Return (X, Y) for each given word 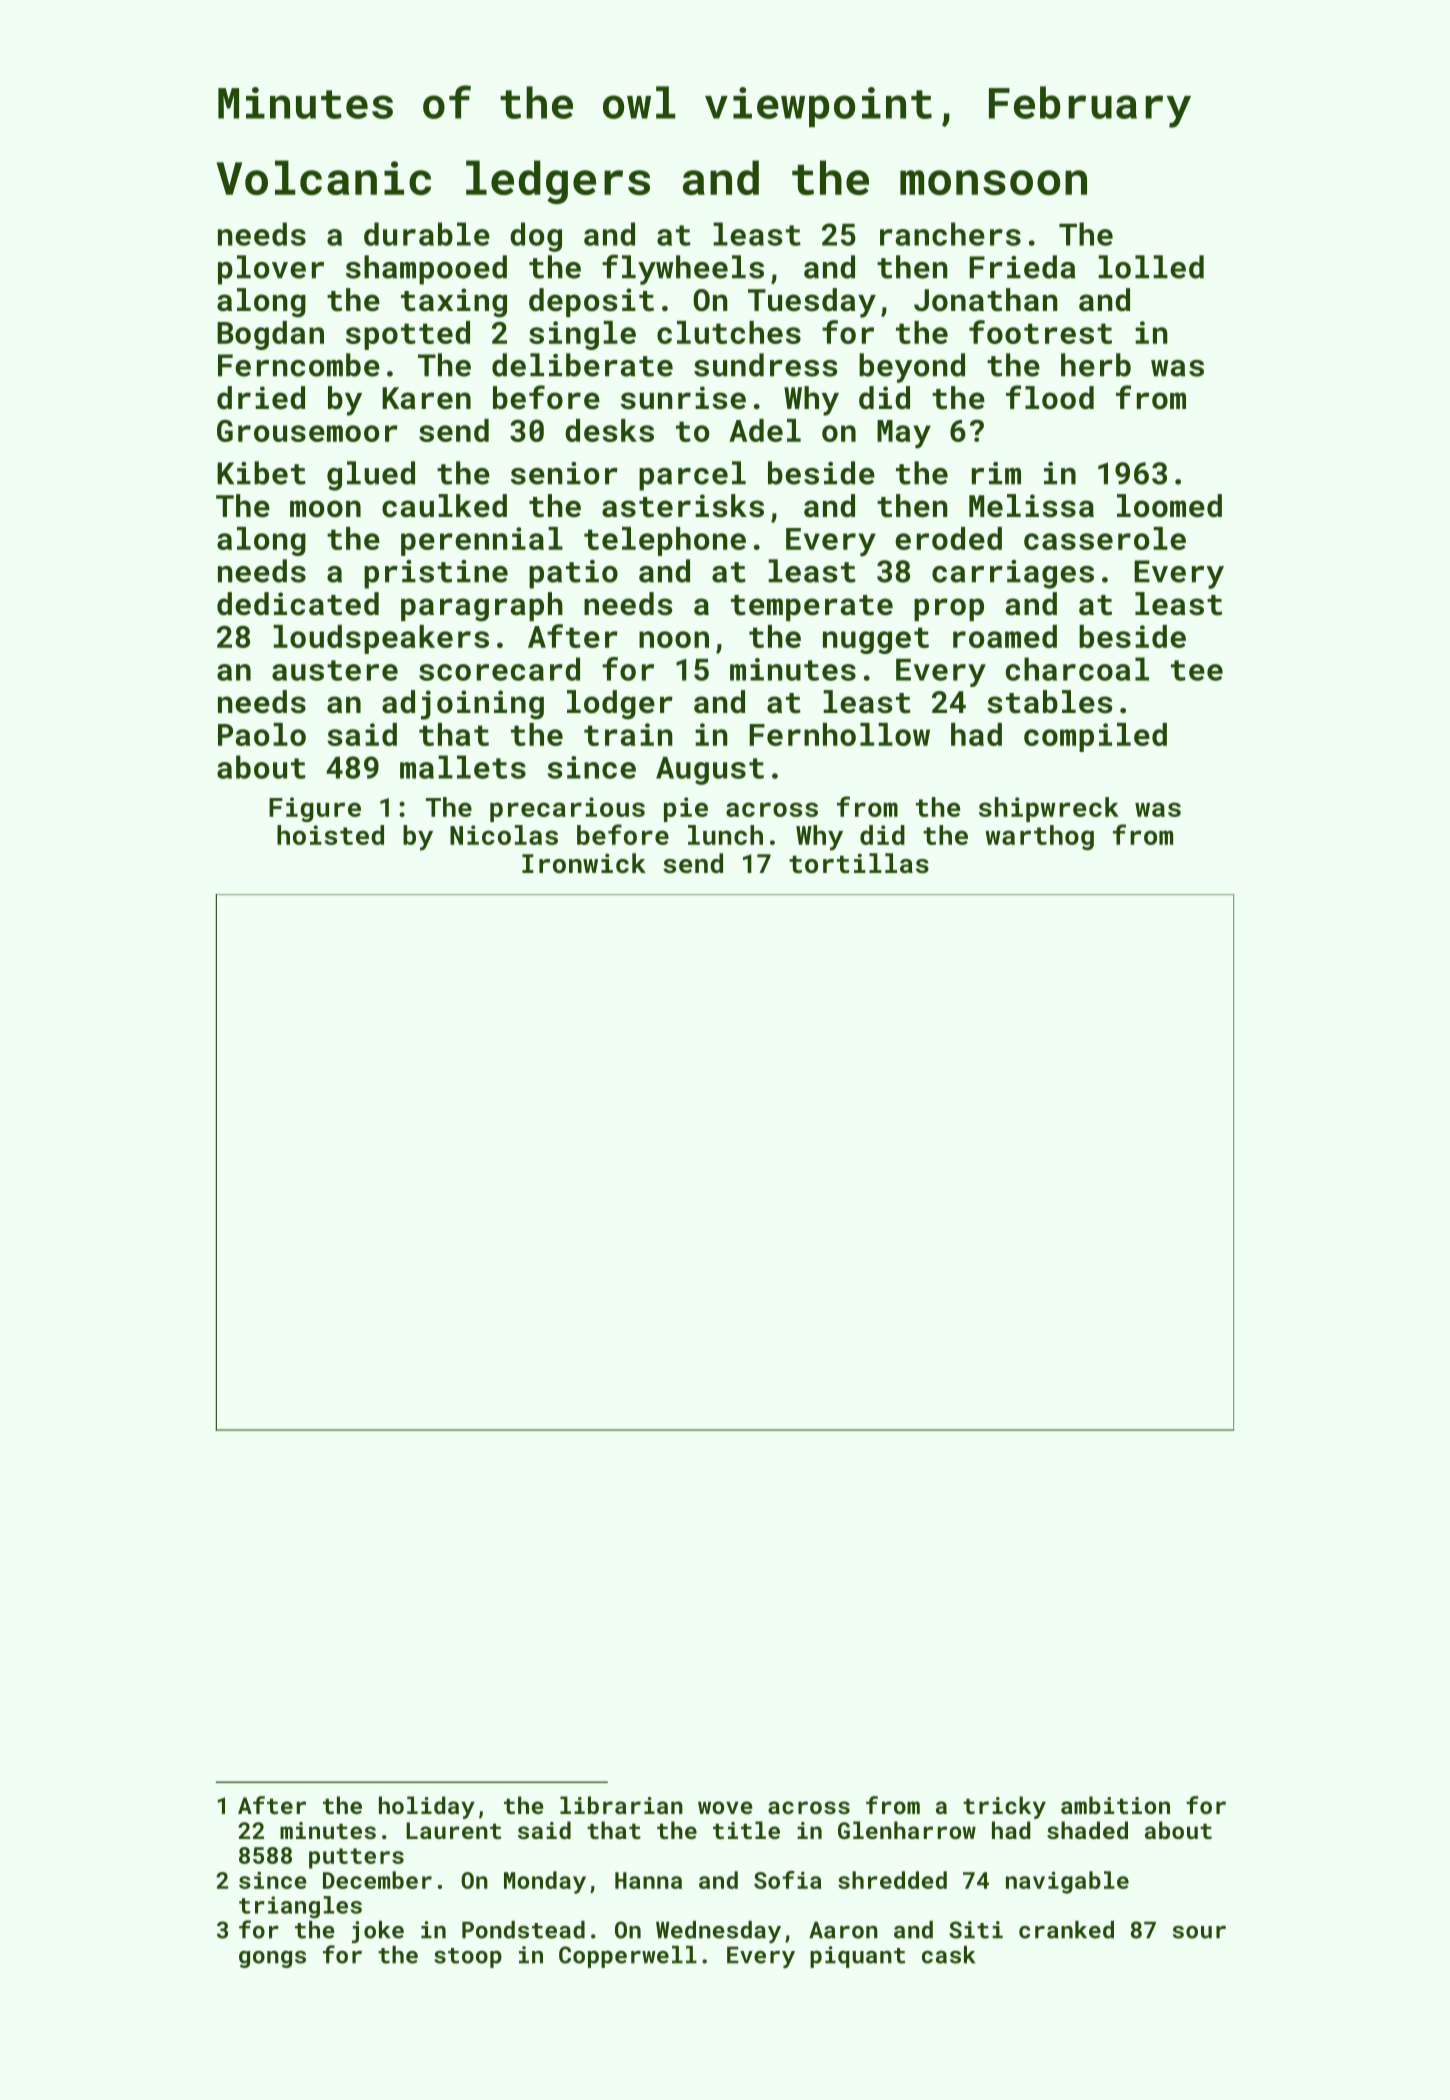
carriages (1013, 574)
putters (356, 1858)
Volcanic (323, 177)
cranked (1066, 1930)
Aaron (843, 1930)
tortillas (859, 863)
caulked (444, 506)
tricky (1004, 1807)
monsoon (993, 182)
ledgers (558, 182)
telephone (665, 541)
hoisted (330, 835)
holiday (427, 1807)
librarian (621, 1805)
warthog (1039, 837)
